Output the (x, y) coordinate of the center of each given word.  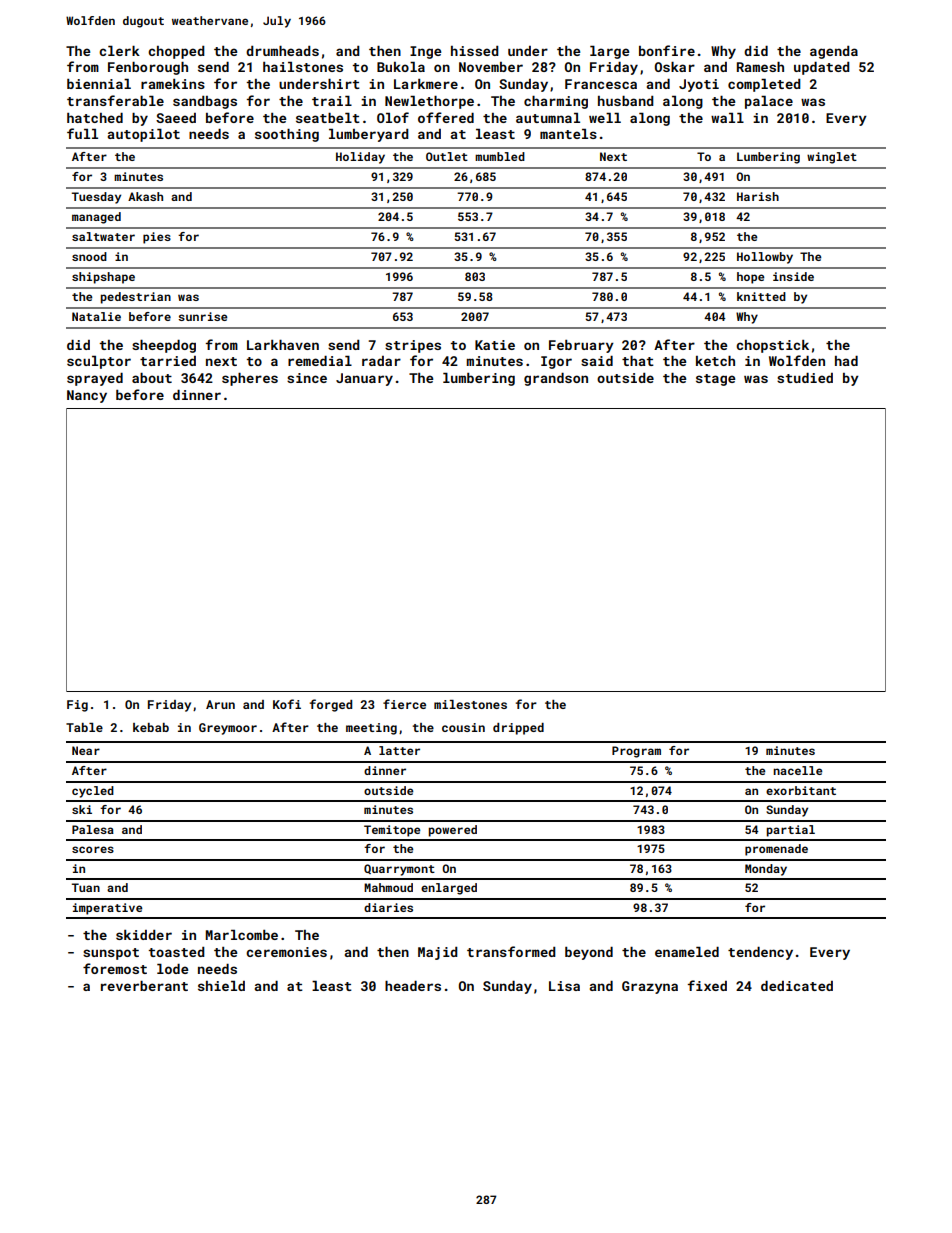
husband (626, 101)
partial (791, 831)
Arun (220, 704)
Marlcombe (242, 935)
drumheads (282, 51)
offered (446, 117)
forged (331, 705)
